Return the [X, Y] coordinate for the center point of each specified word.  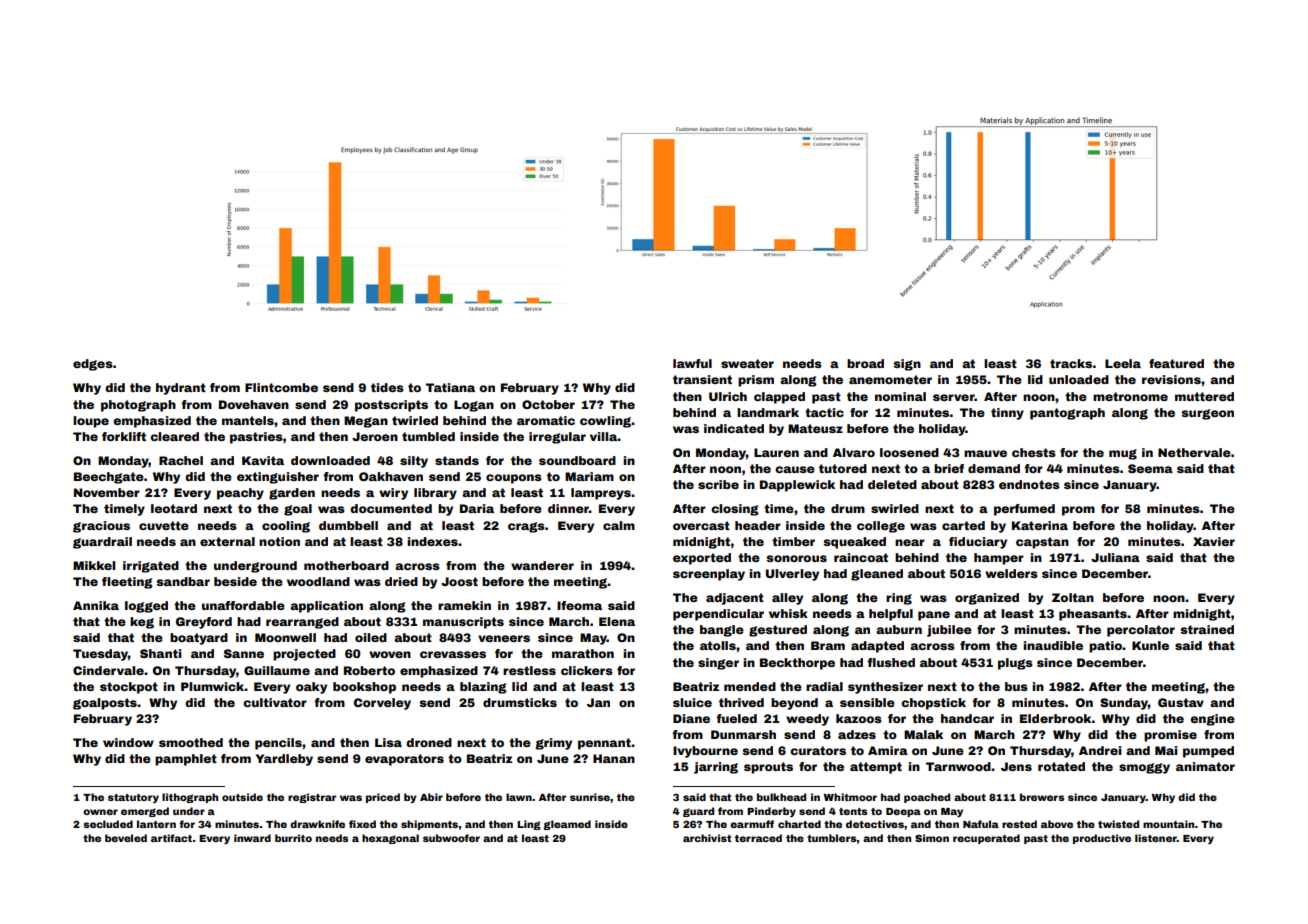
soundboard [577, 460]
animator [1205, 766]
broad [865, 363]
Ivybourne [705, 752]
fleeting [127, 583]
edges [93, 365]
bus [1016, 686]
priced [383, 798]
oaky [311, 688]
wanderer [542, 565]
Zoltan [1073, 597]
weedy [807, 720]
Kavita [263, 460]
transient [702, 379]
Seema [1150, 468]
